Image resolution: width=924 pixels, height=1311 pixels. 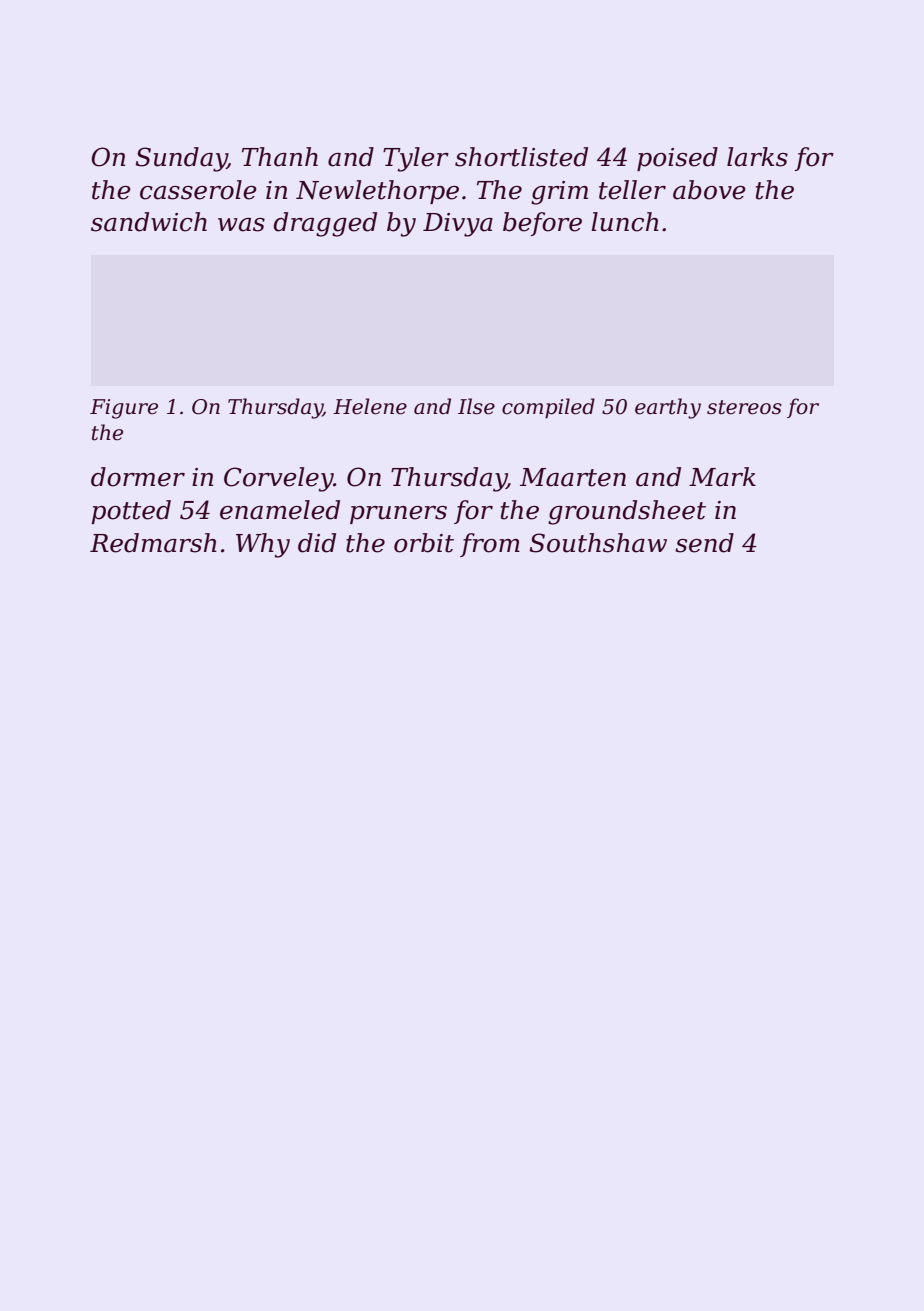 What do you see at coordinates (198, 190) in the screenshot?
I see `casserole` at bounding box center [198, 190].
